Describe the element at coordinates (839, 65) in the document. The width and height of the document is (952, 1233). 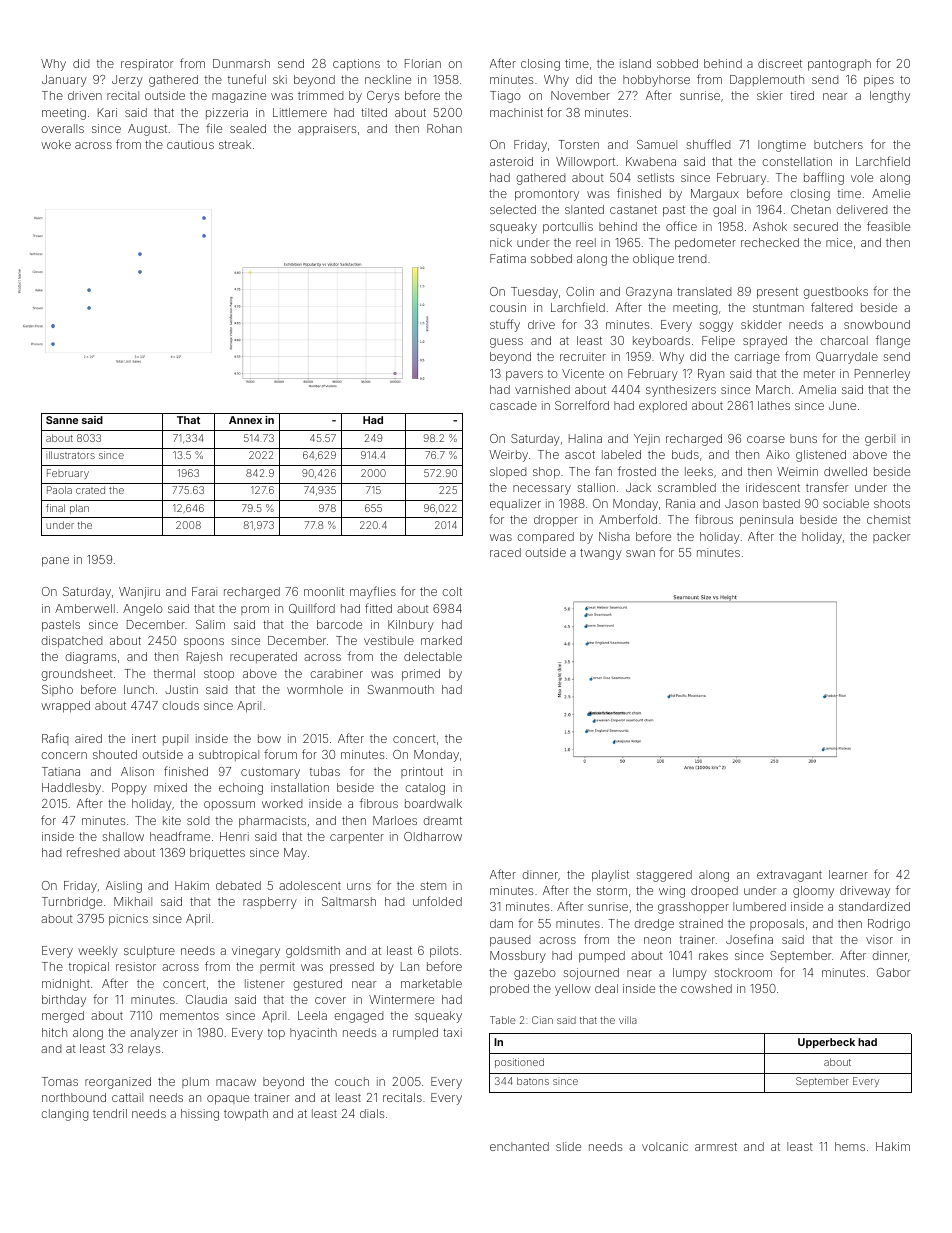
I see `pantograph` at that location.
